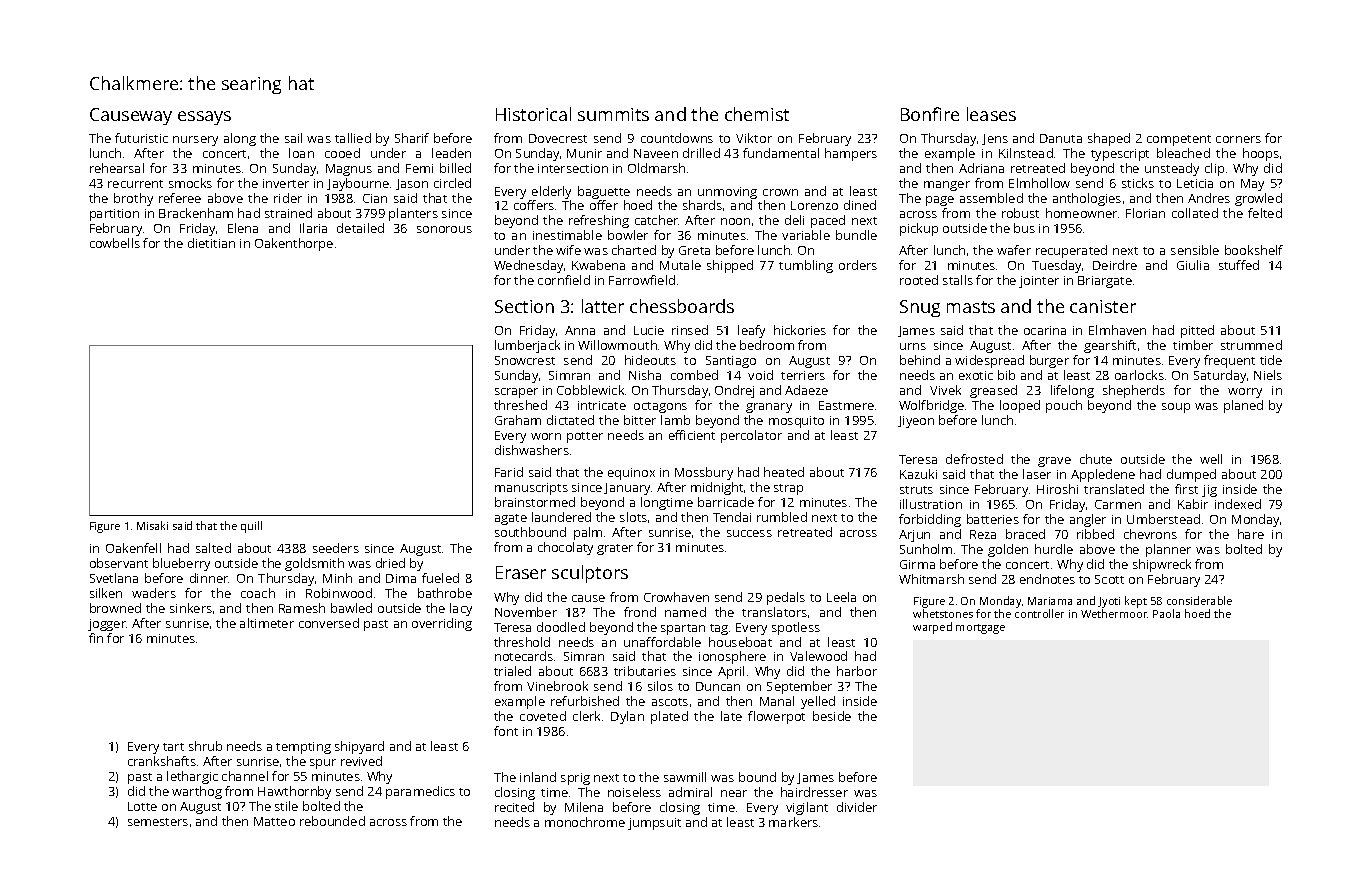 The image size is (1372, 887). What do you see at coordinates (274, 821) in the screenshot?
I see `Matteo` at bounding box center [274, 821].
